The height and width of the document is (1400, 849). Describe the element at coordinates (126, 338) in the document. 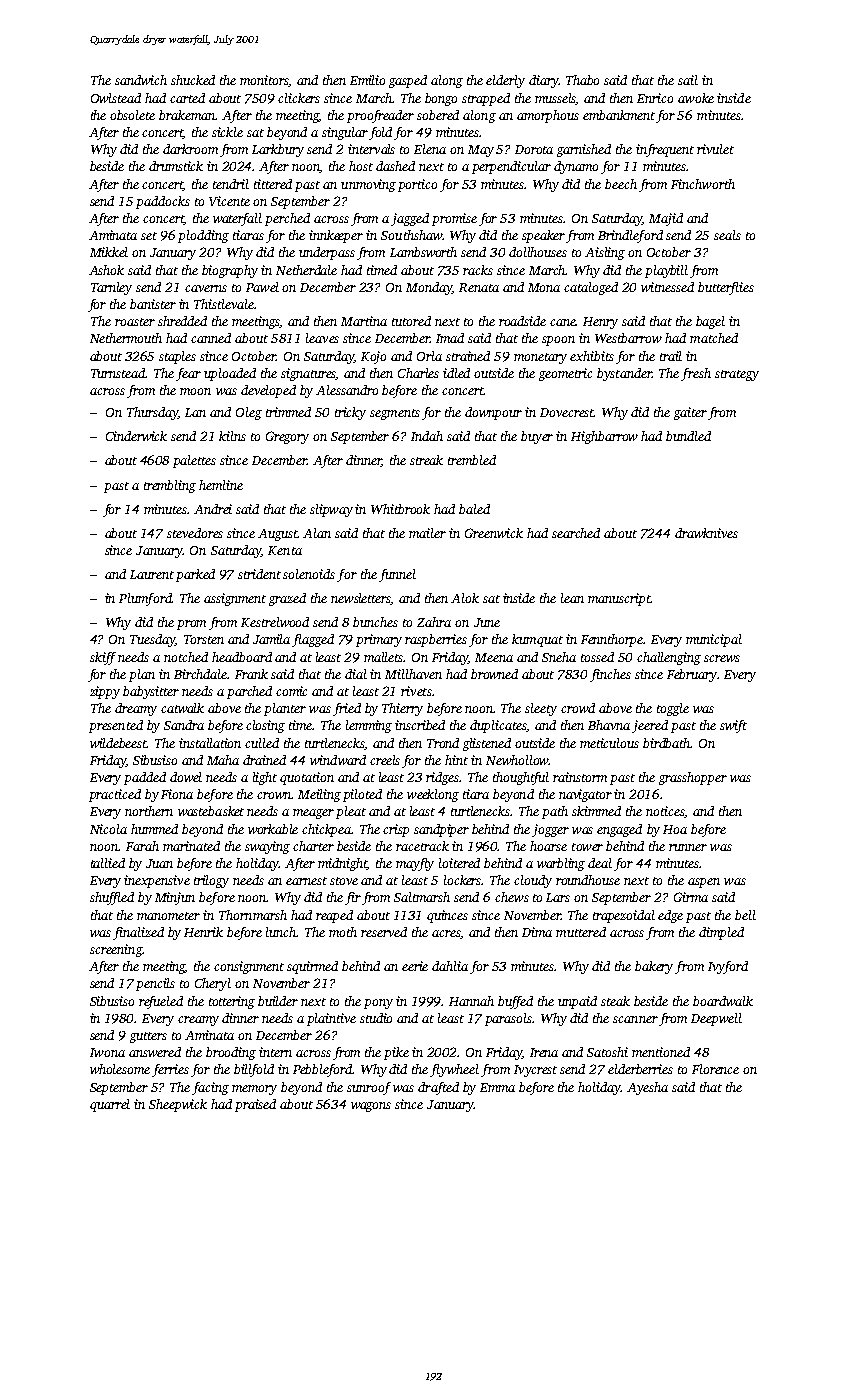

I see `Nethermouth` at that location.
